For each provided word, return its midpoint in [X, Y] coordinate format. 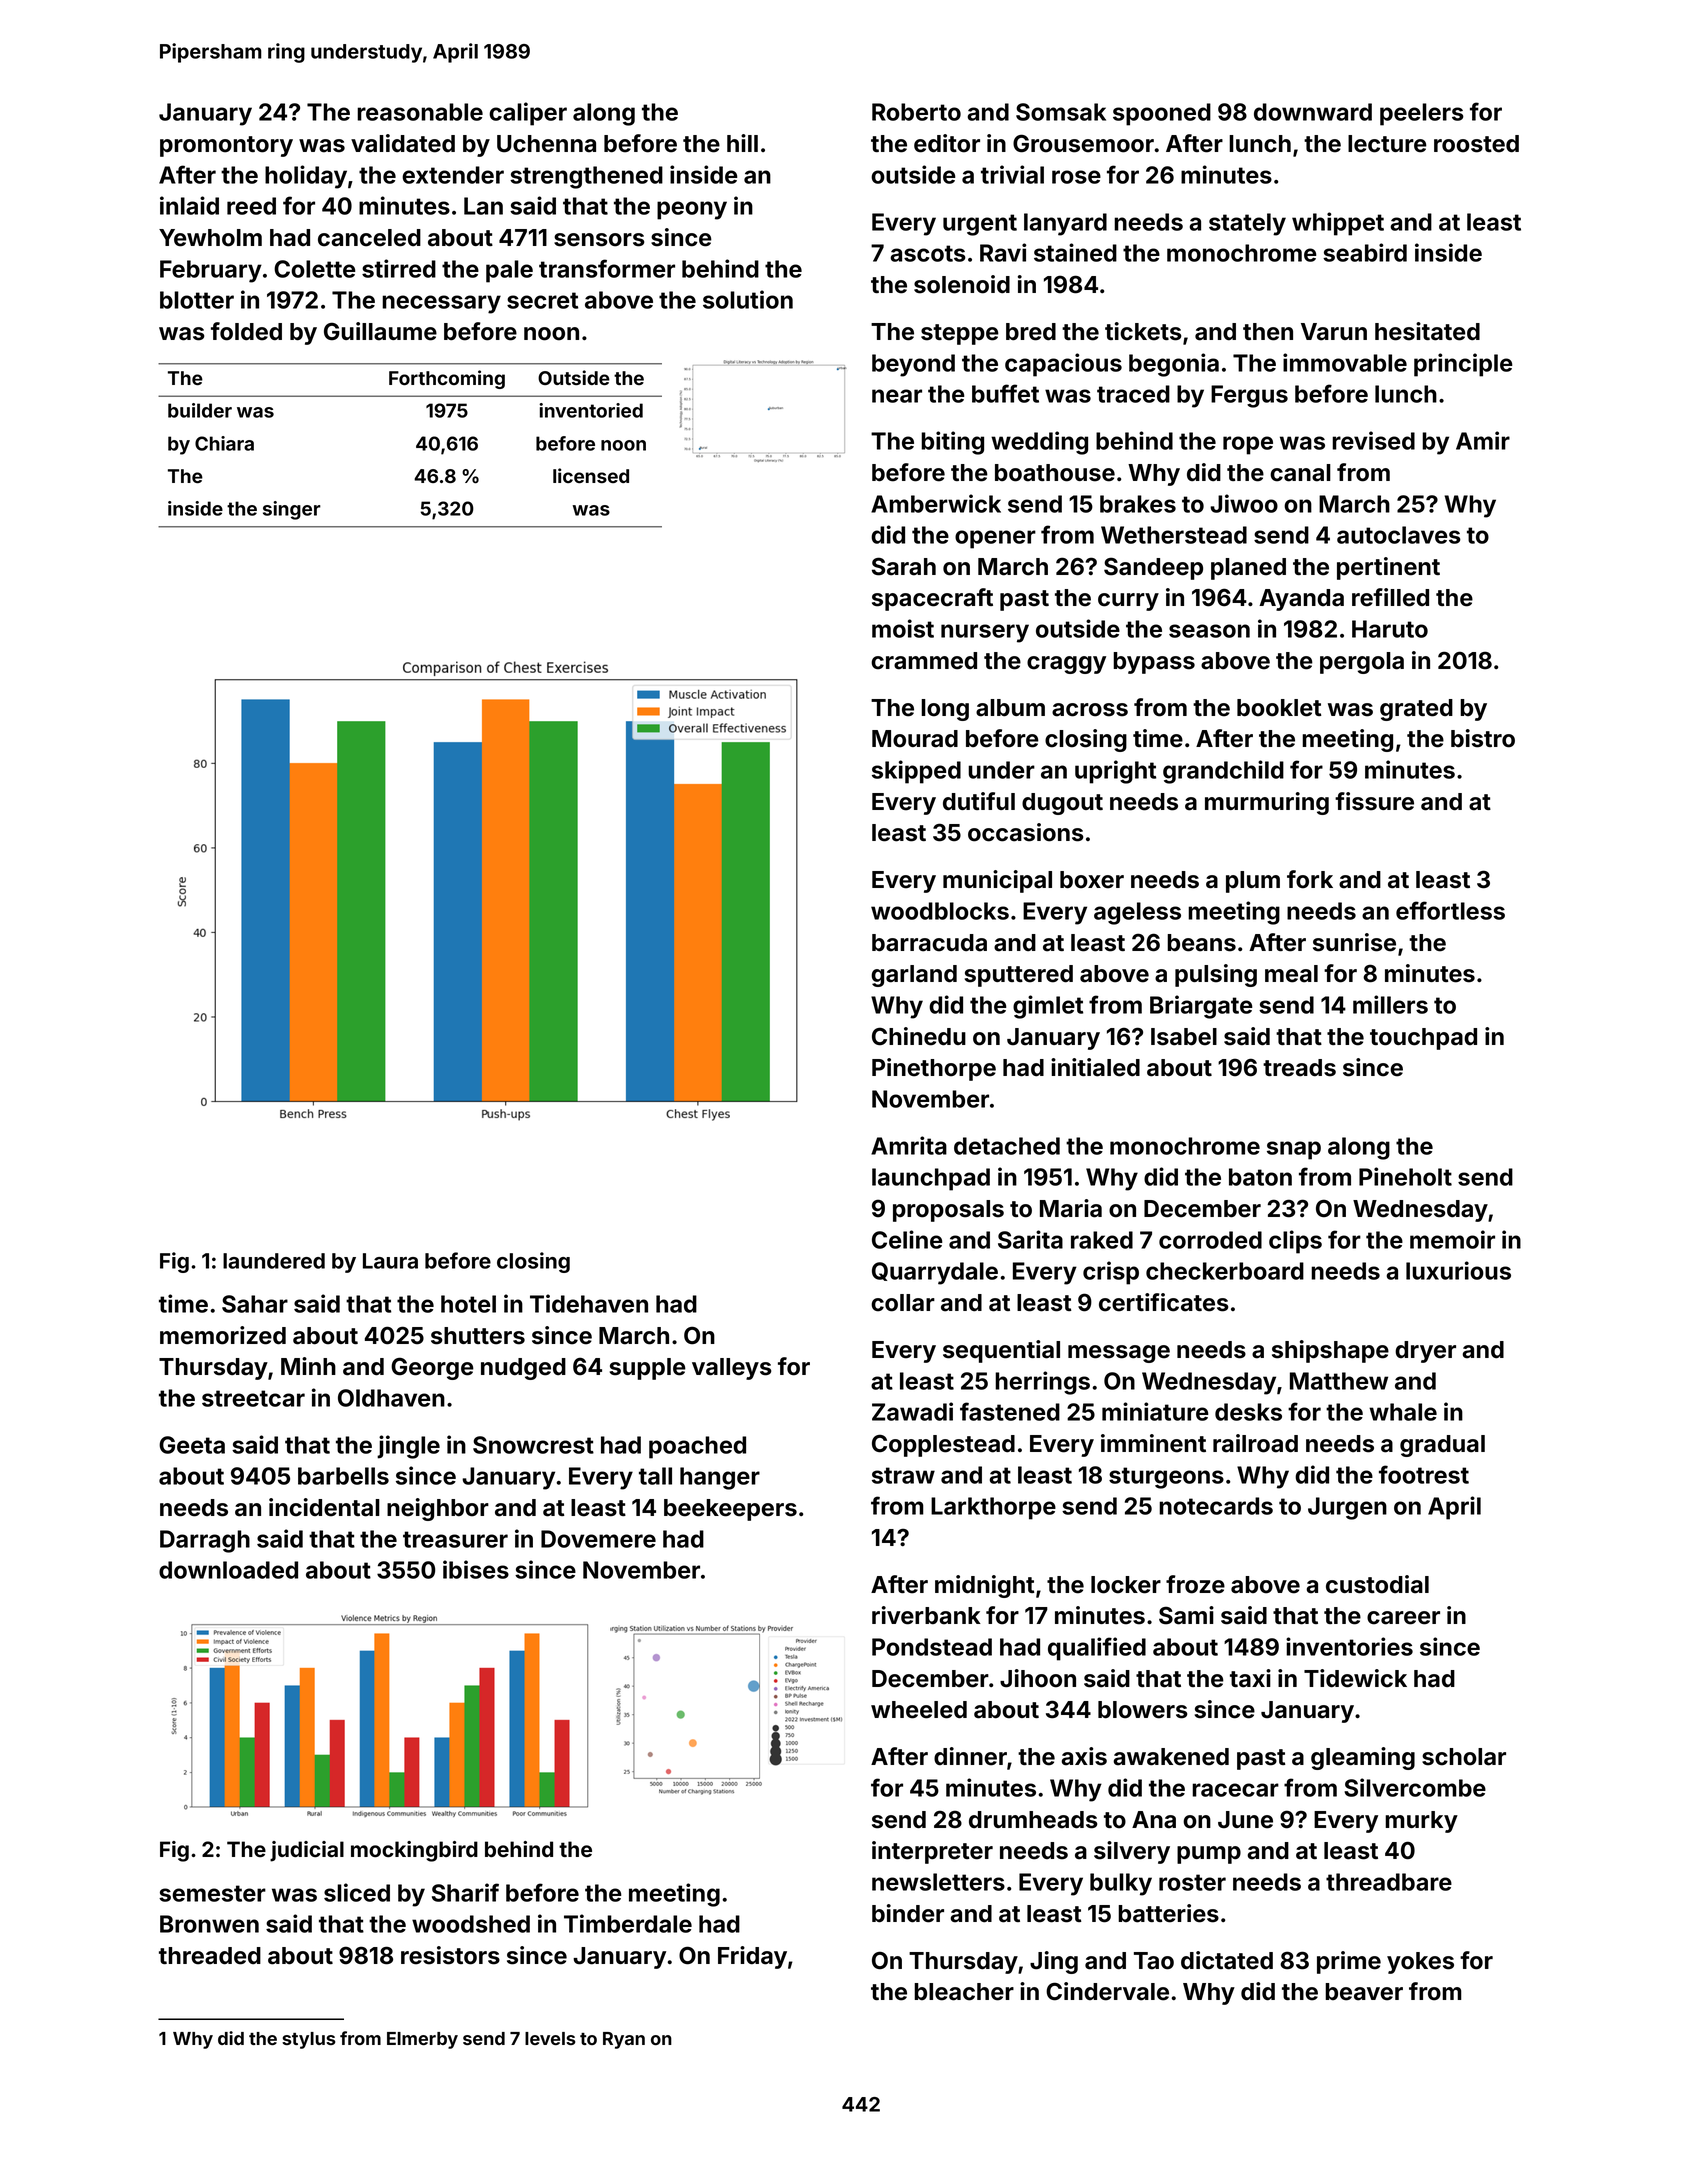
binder [908, 1913]
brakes [1138, 504]
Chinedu [919, 1036]
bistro [1483, 738]
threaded [210, 1956]
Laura [390, 1261]
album [1010, 708]
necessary [441, 304]
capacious [1063, 365]
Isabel [1184, 1037]
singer [292, 510]
